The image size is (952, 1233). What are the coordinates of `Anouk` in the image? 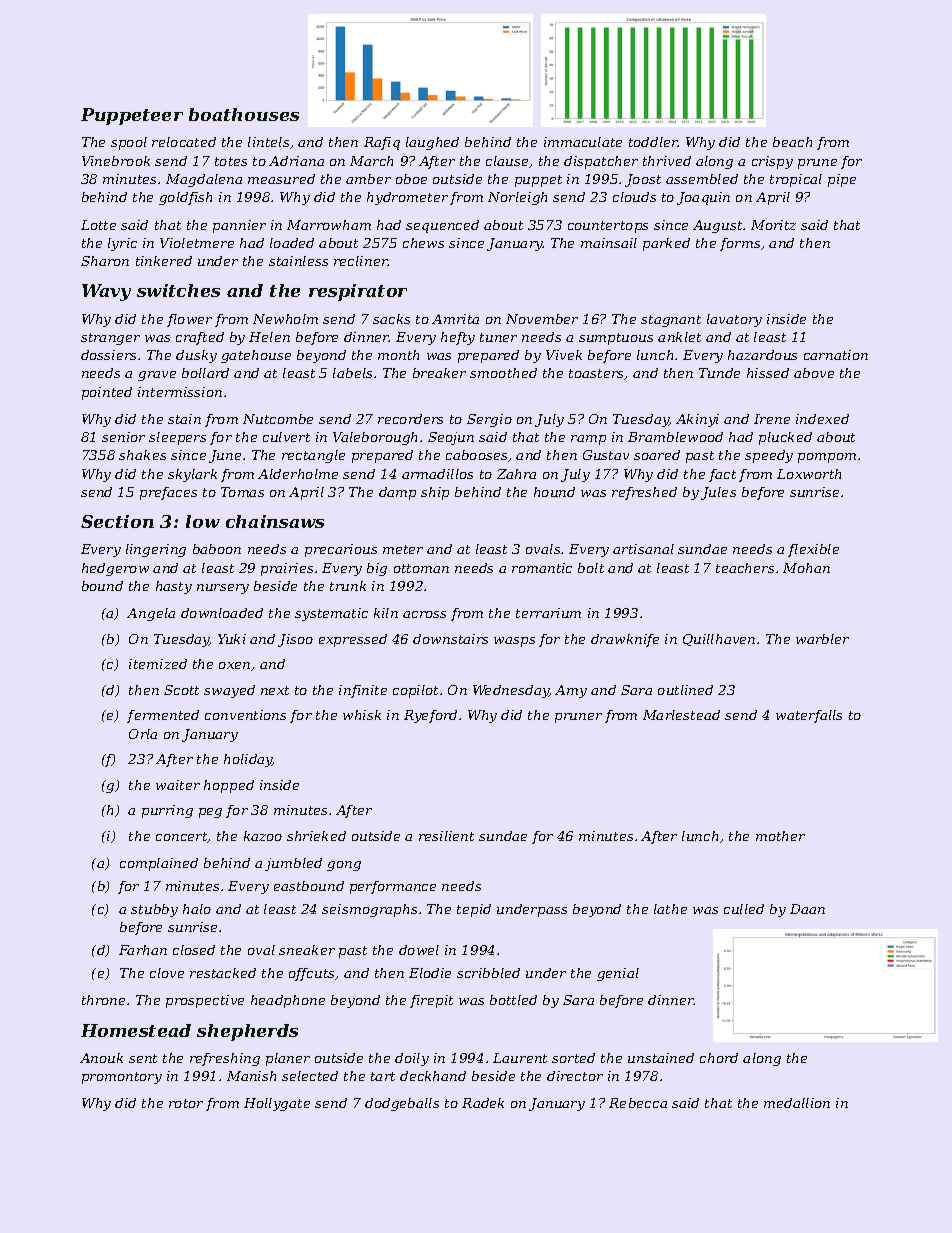 It's located at (101, 1058).
